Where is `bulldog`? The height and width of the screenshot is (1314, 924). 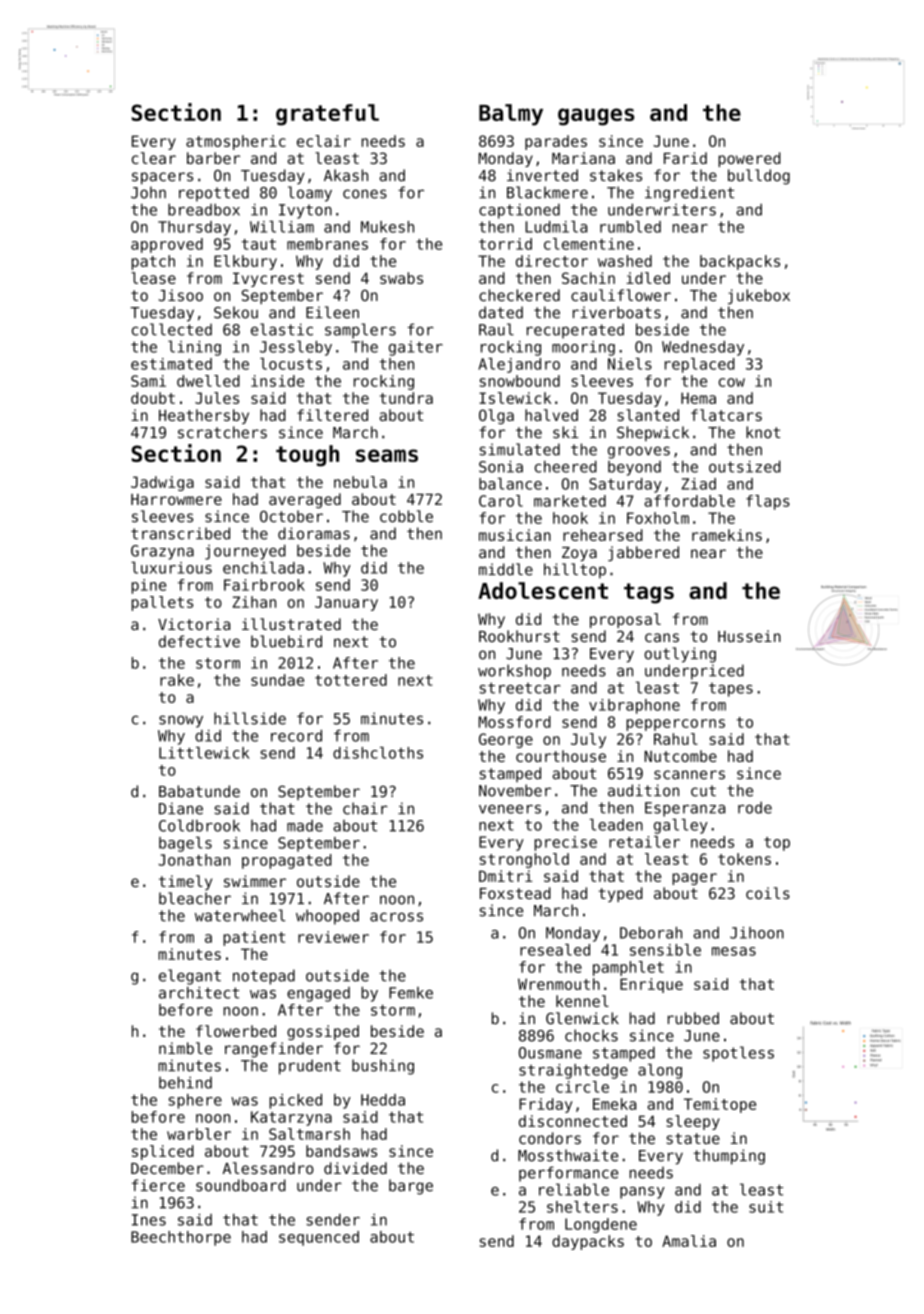 bulldog is located at coordinates (759, 177).
